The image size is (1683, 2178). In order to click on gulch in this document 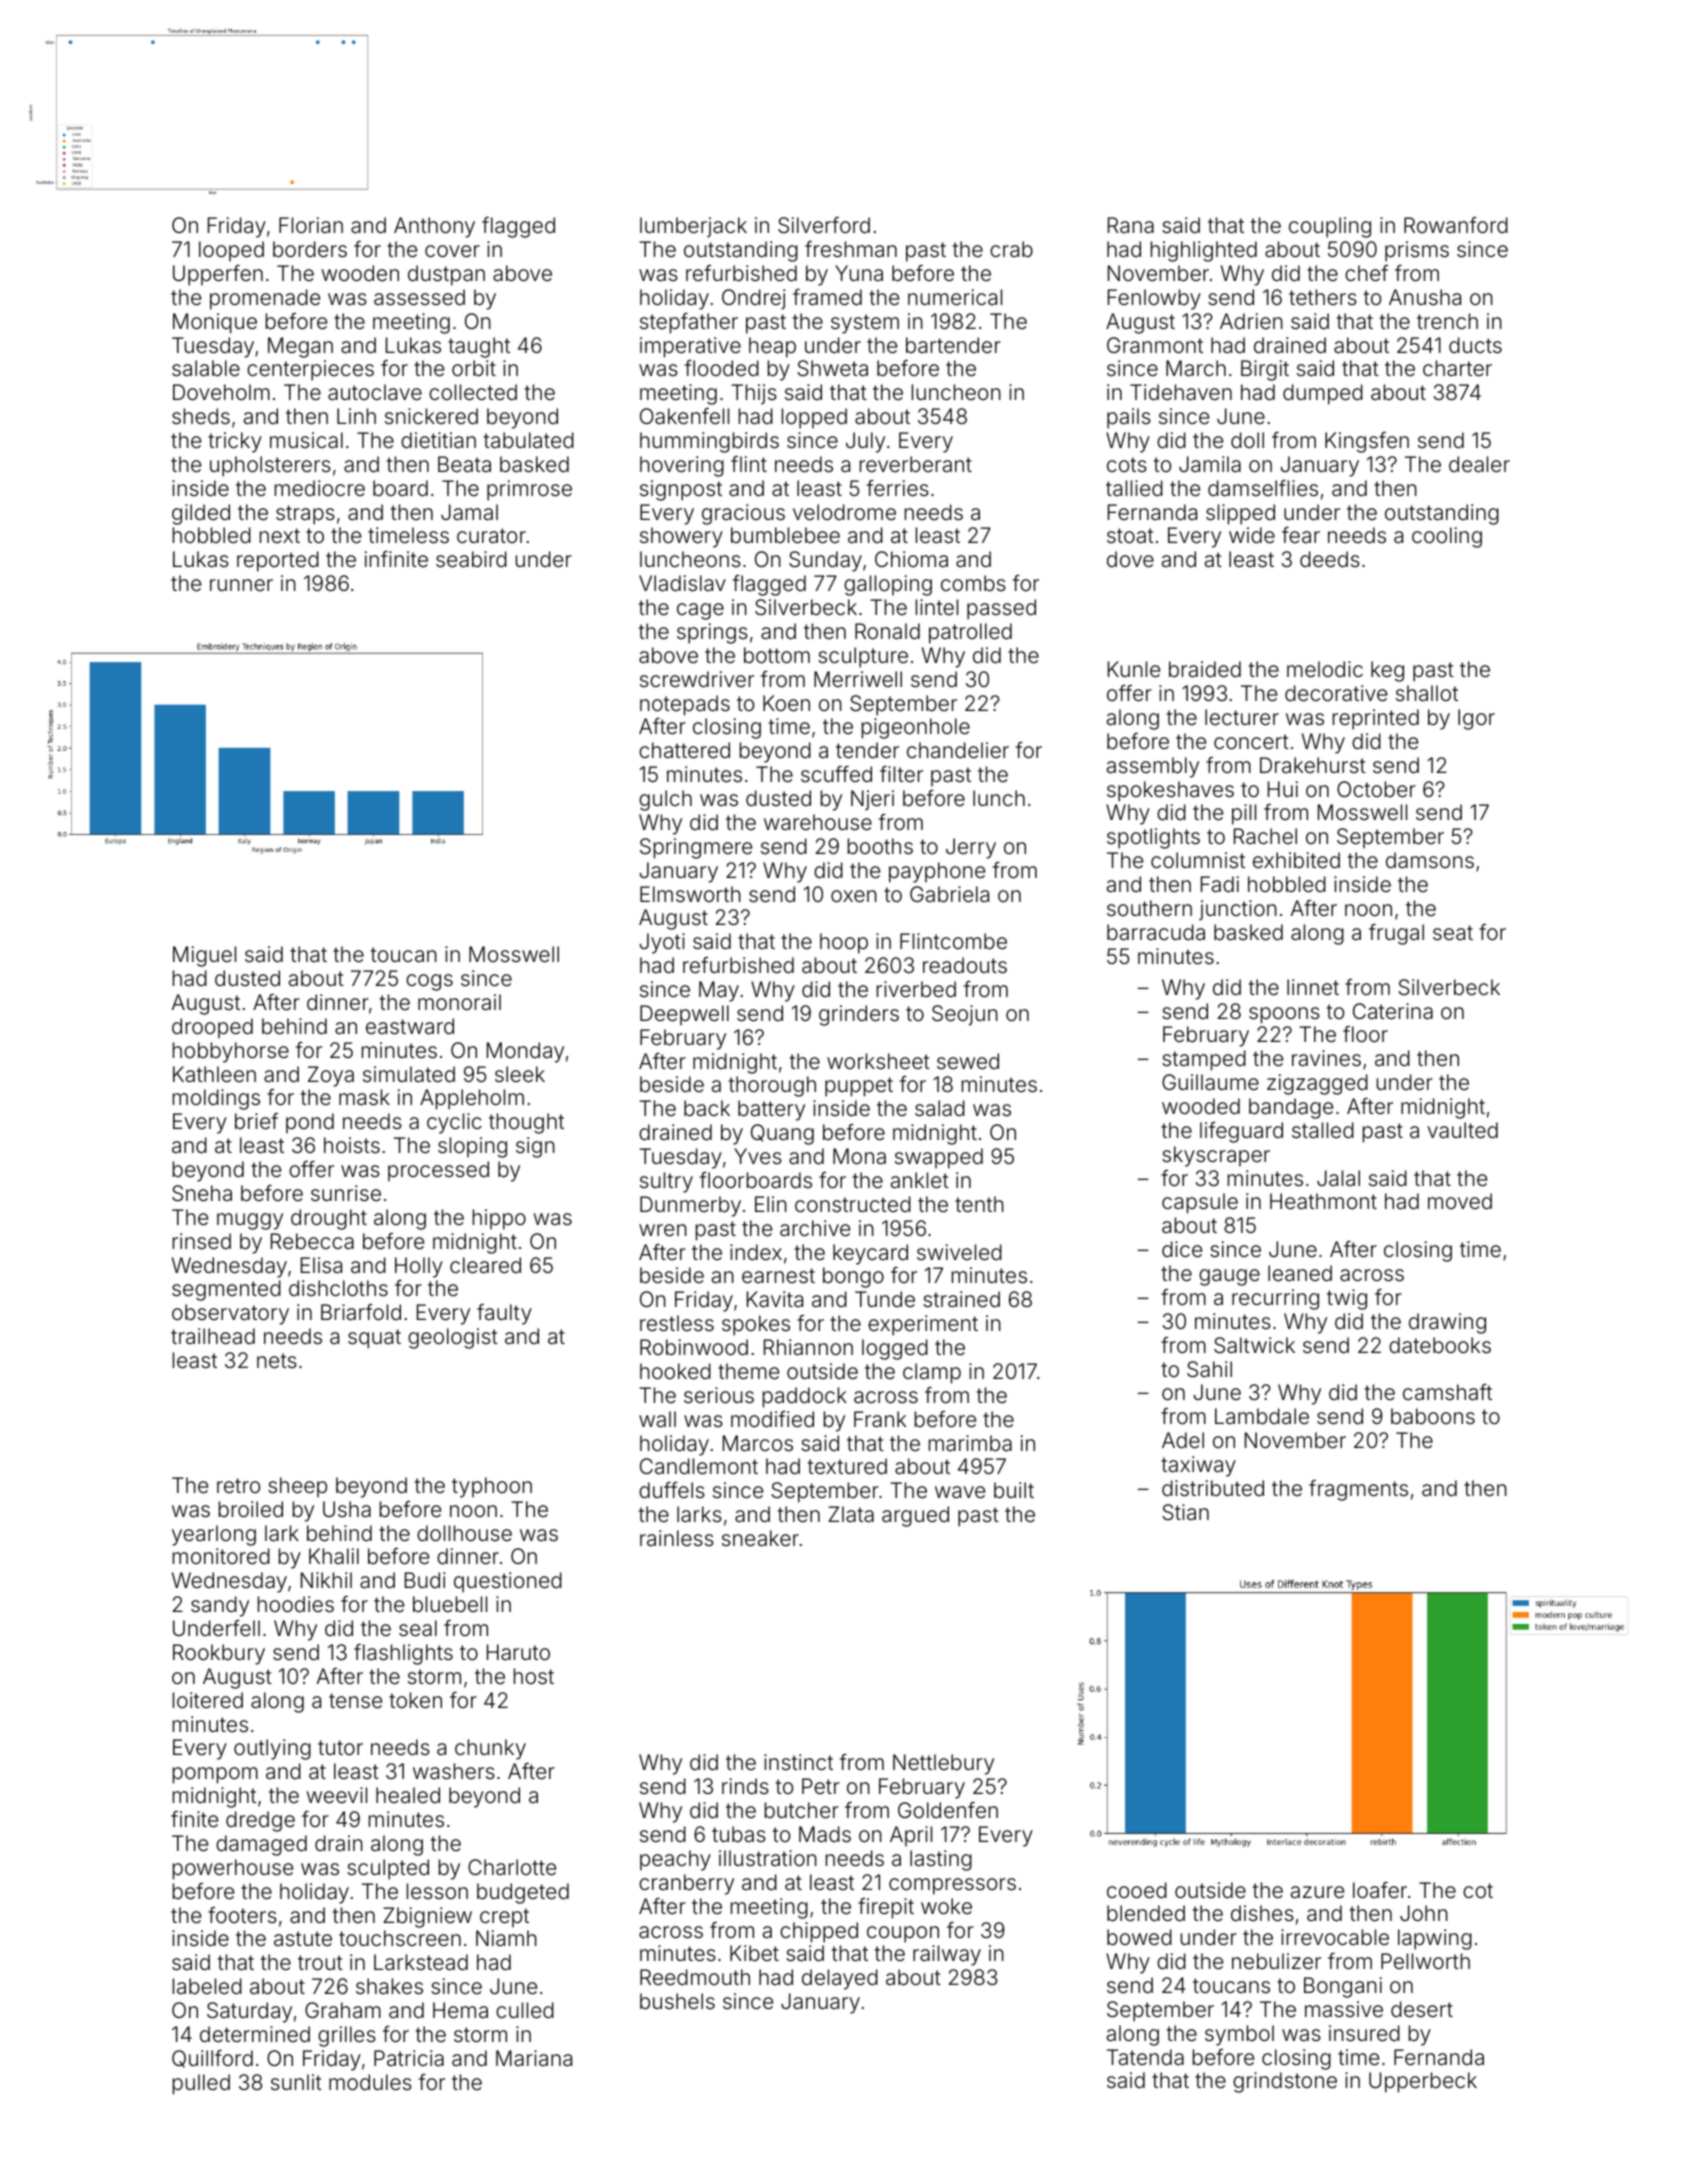, I will do `click(665, 800)`.
